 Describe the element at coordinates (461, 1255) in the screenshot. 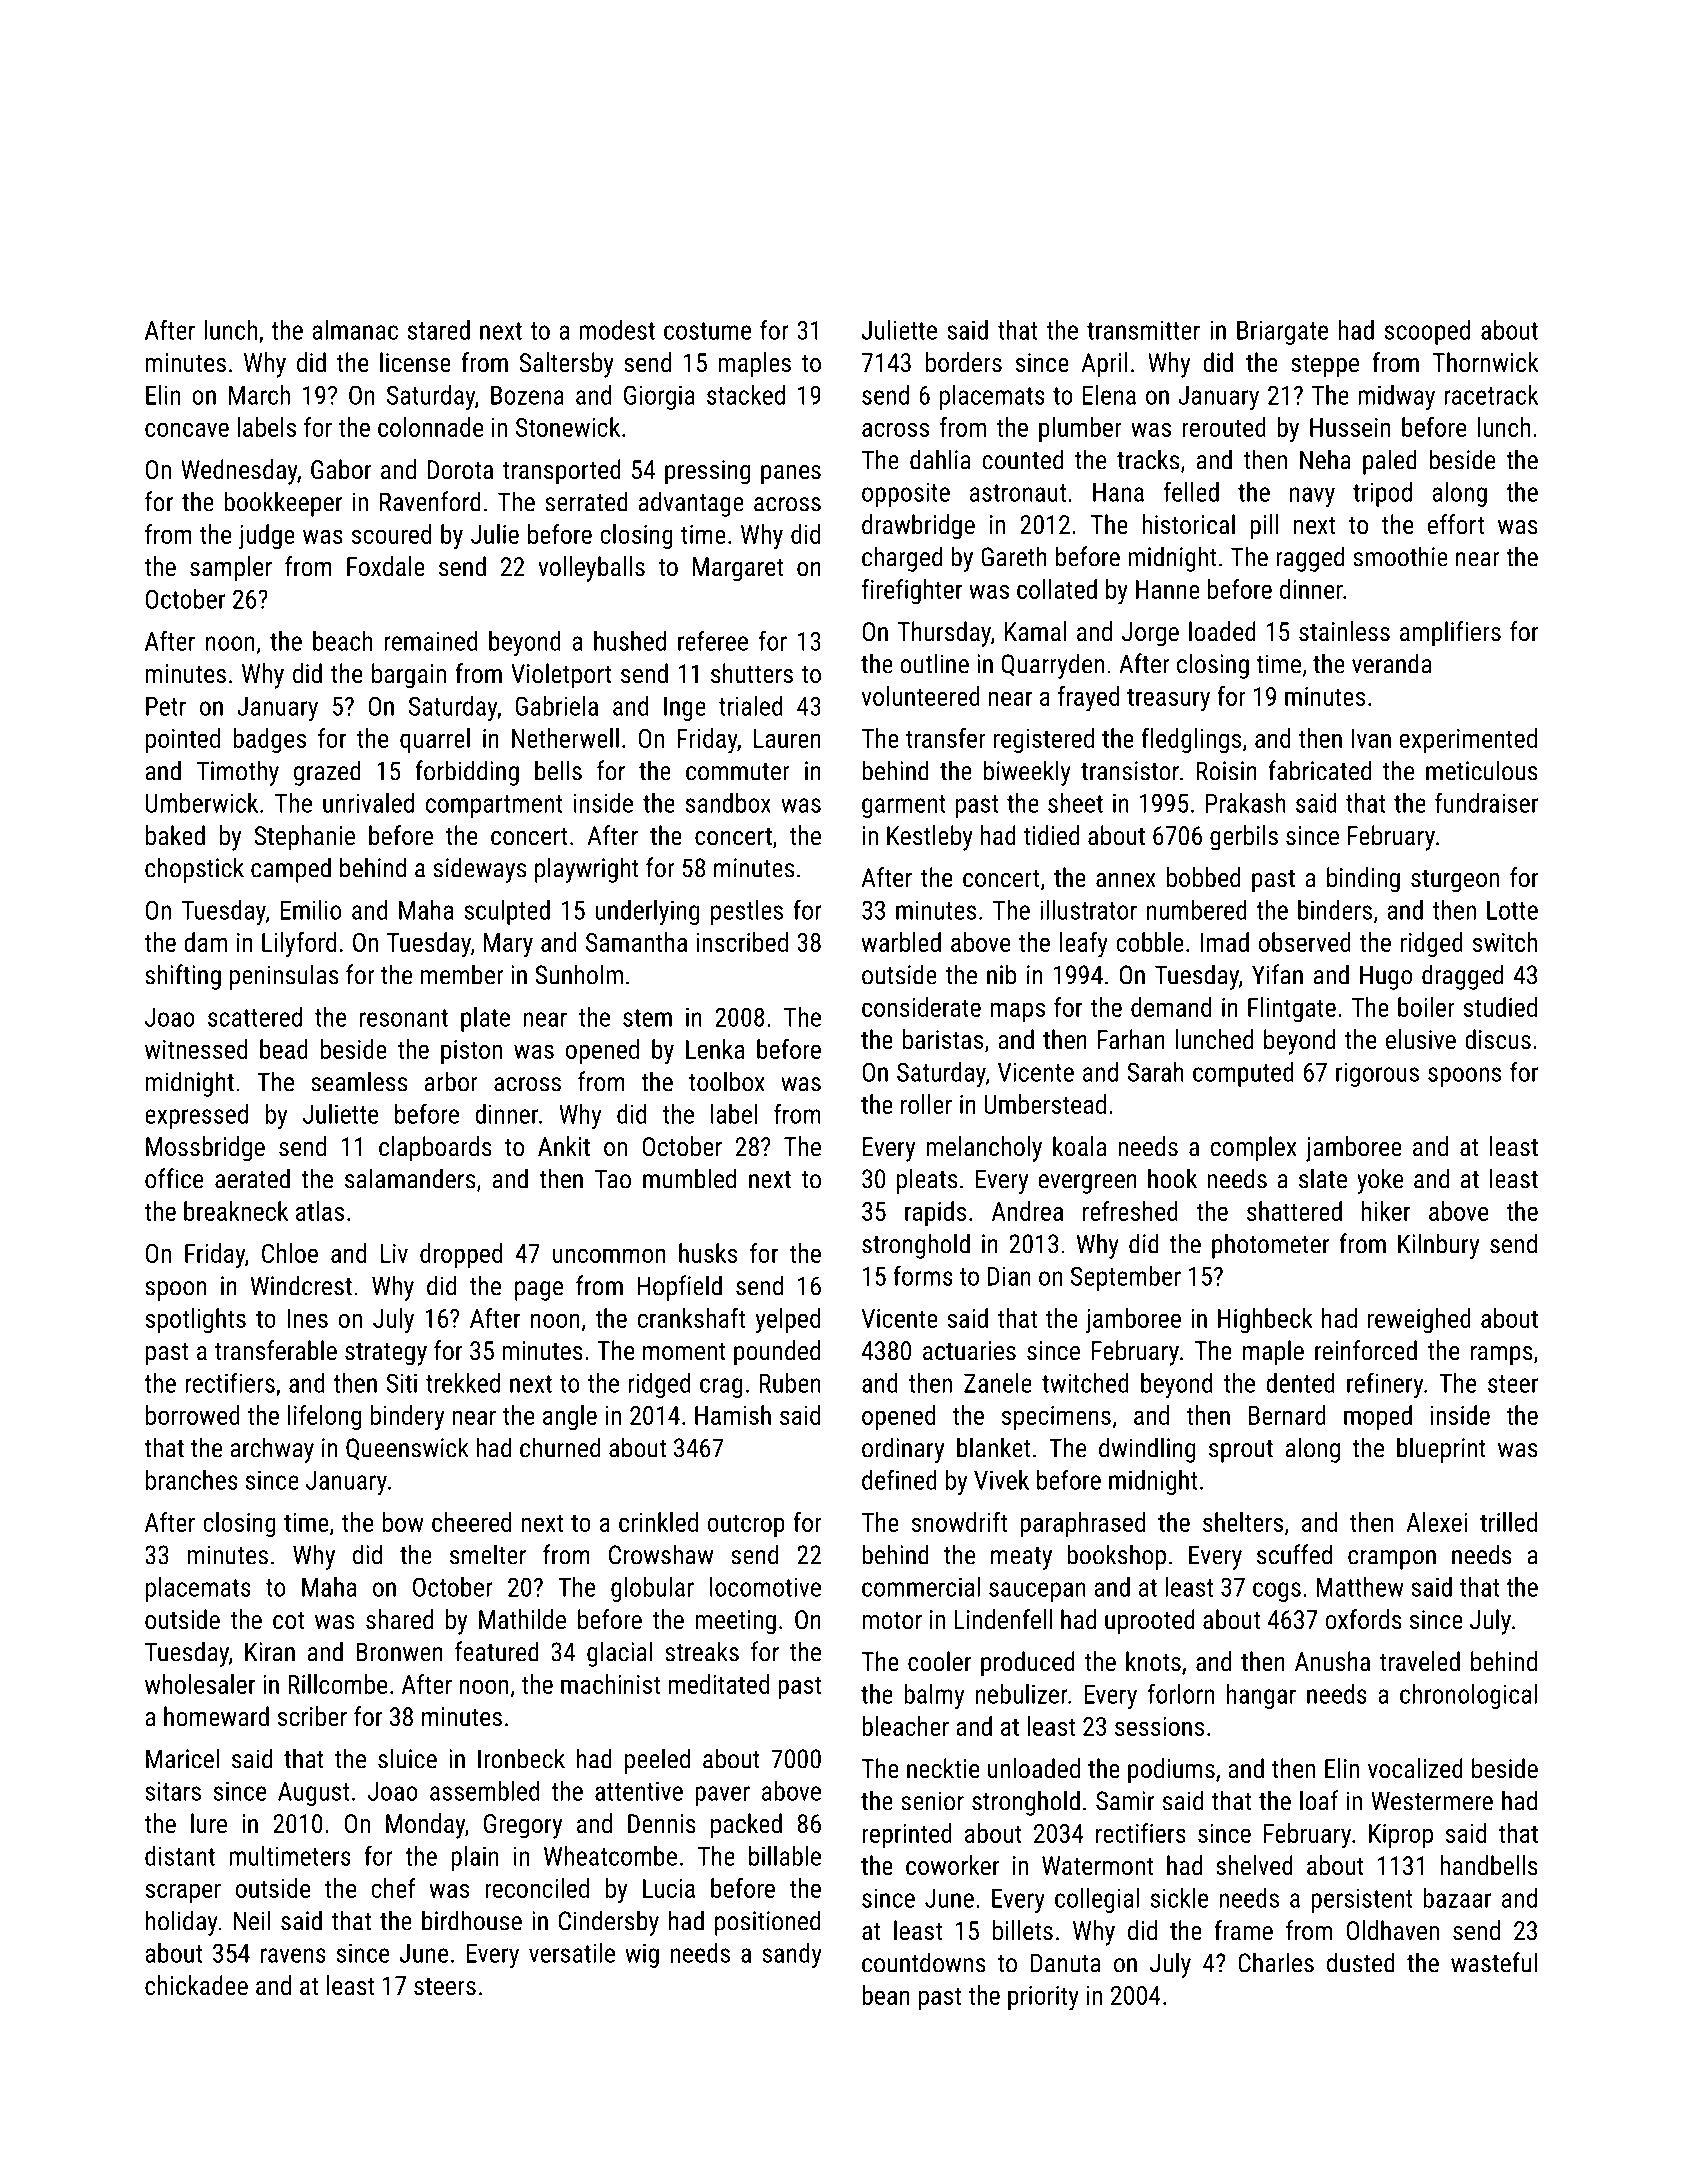

I see `dropped` at that location.
